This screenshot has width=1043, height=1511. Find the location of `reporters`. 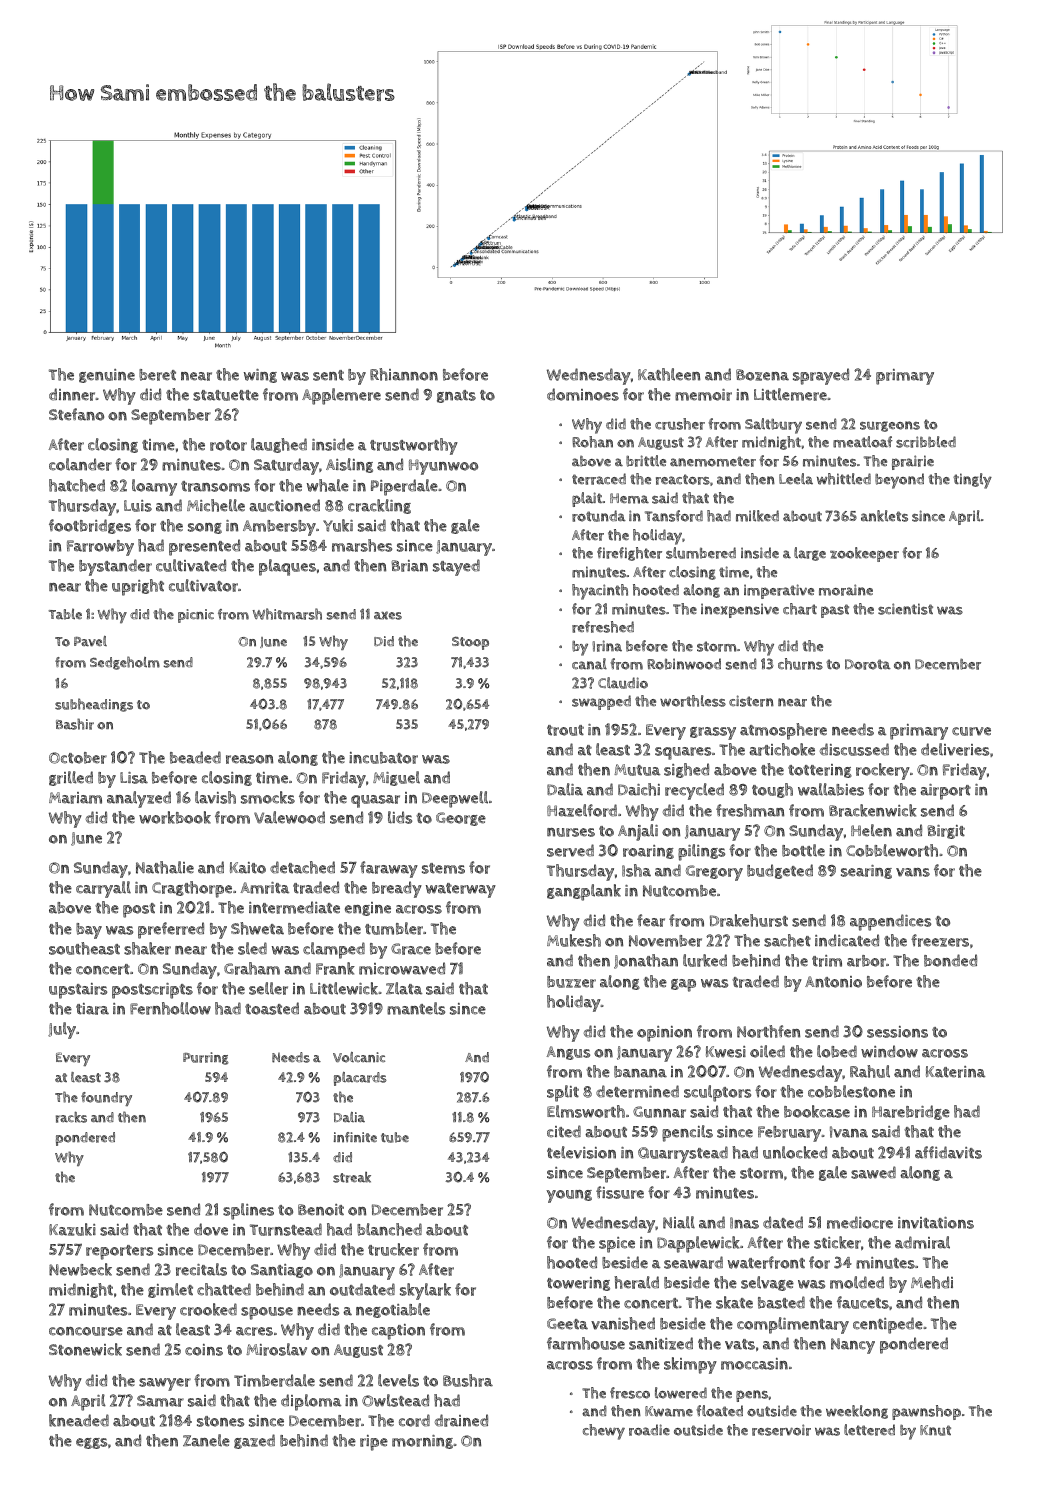

reporters is located at coordinates (119, 1252).
